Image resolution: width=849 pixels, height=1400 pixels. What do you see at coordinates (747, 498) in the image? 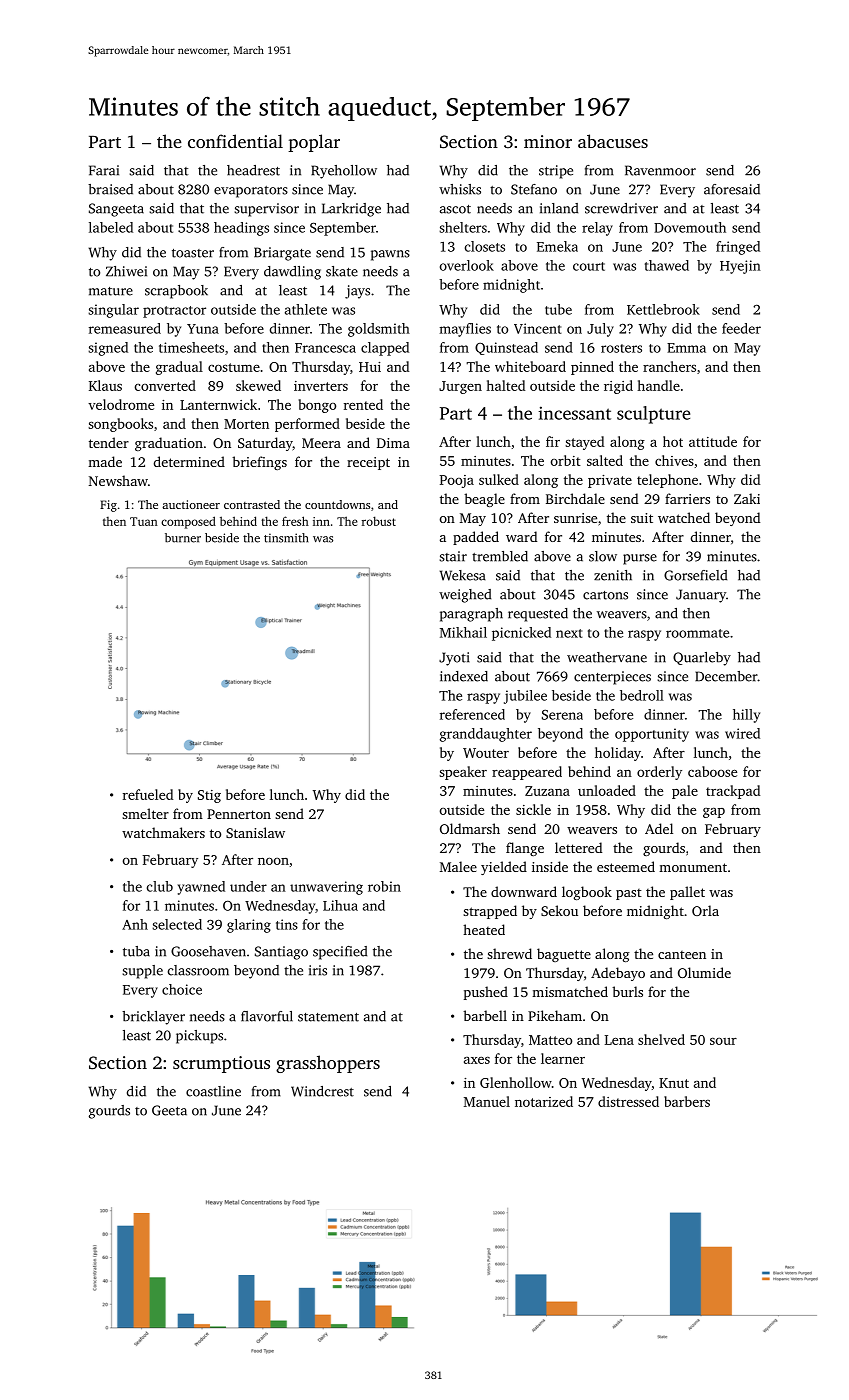
I see `Zaki` at bounding box center [747, 498].
